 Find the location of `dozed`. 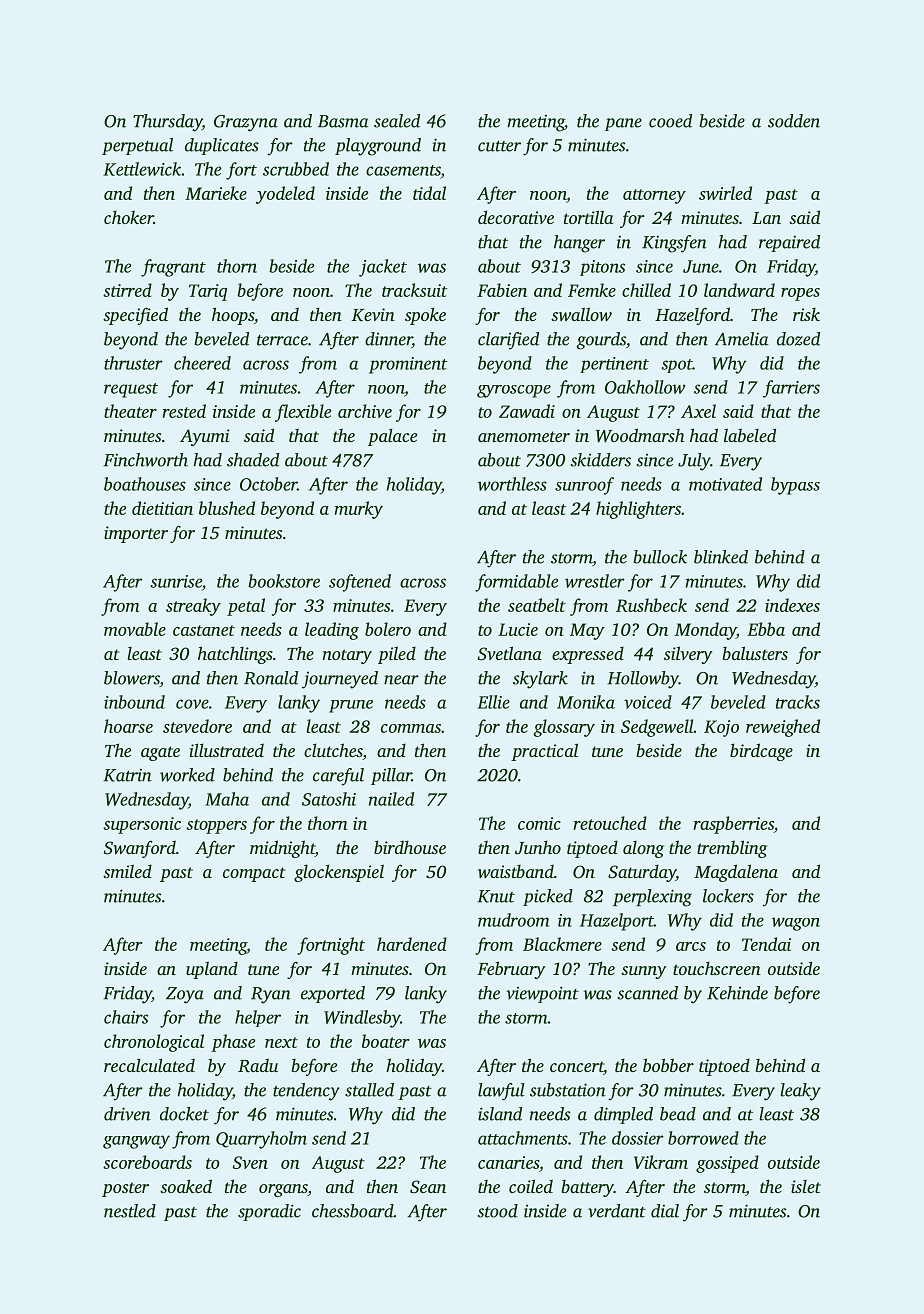

dozed is located at coordinates (798, 339).
